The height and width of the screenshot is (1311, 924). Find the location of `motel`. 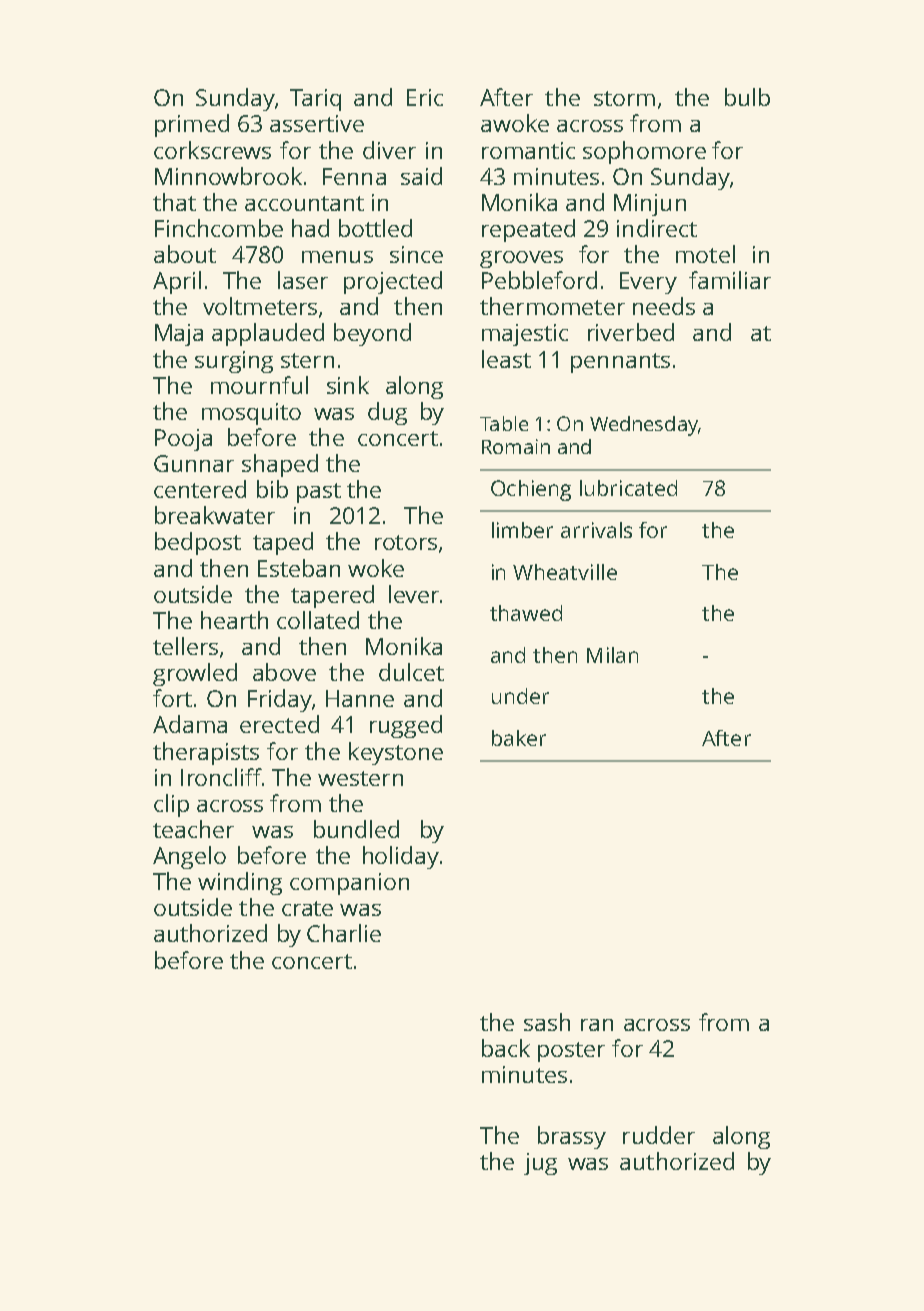

motel is located at coordinates (705, 254).
